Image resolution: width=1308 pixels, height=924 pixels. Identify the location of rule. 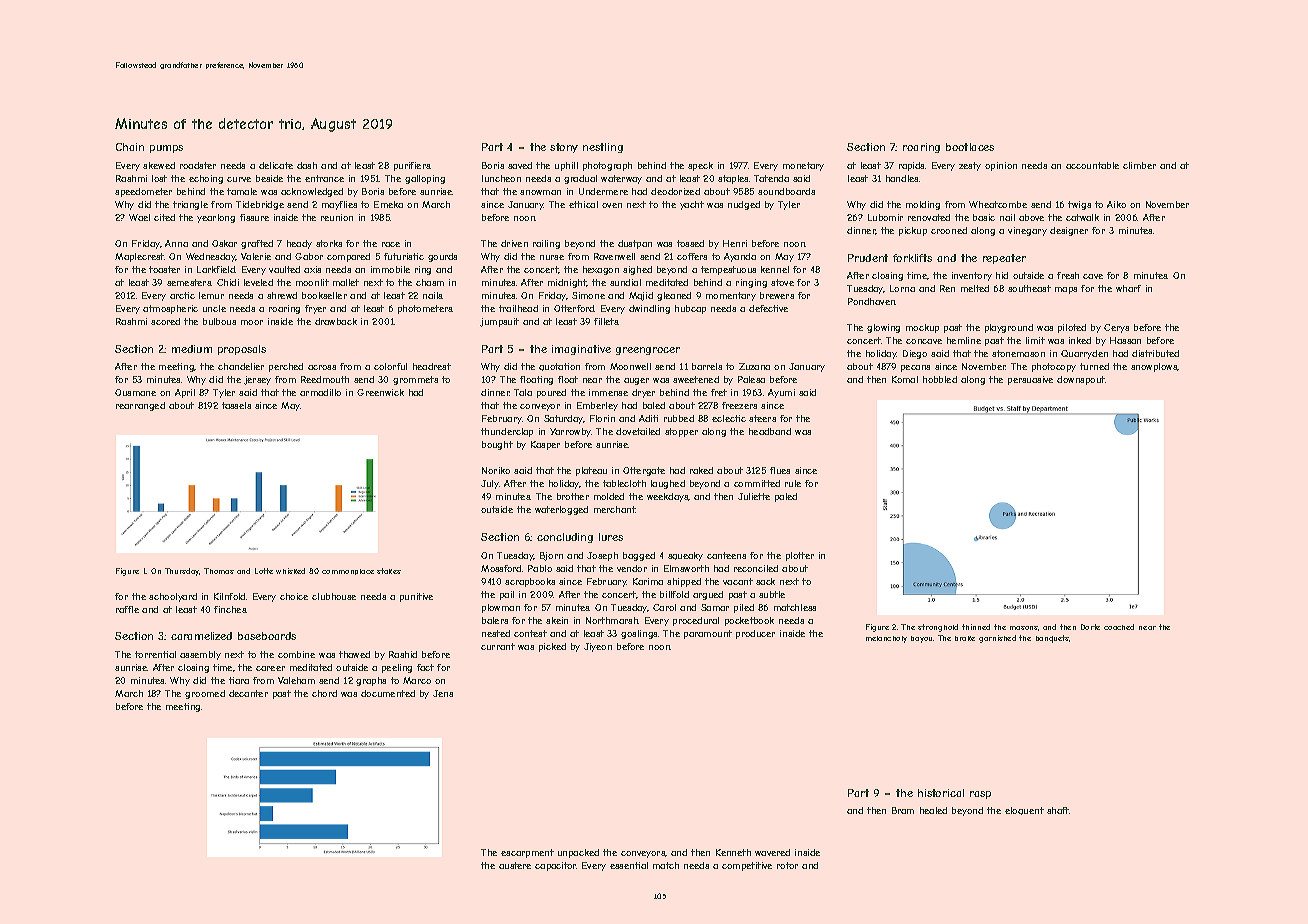
(793, 483).
